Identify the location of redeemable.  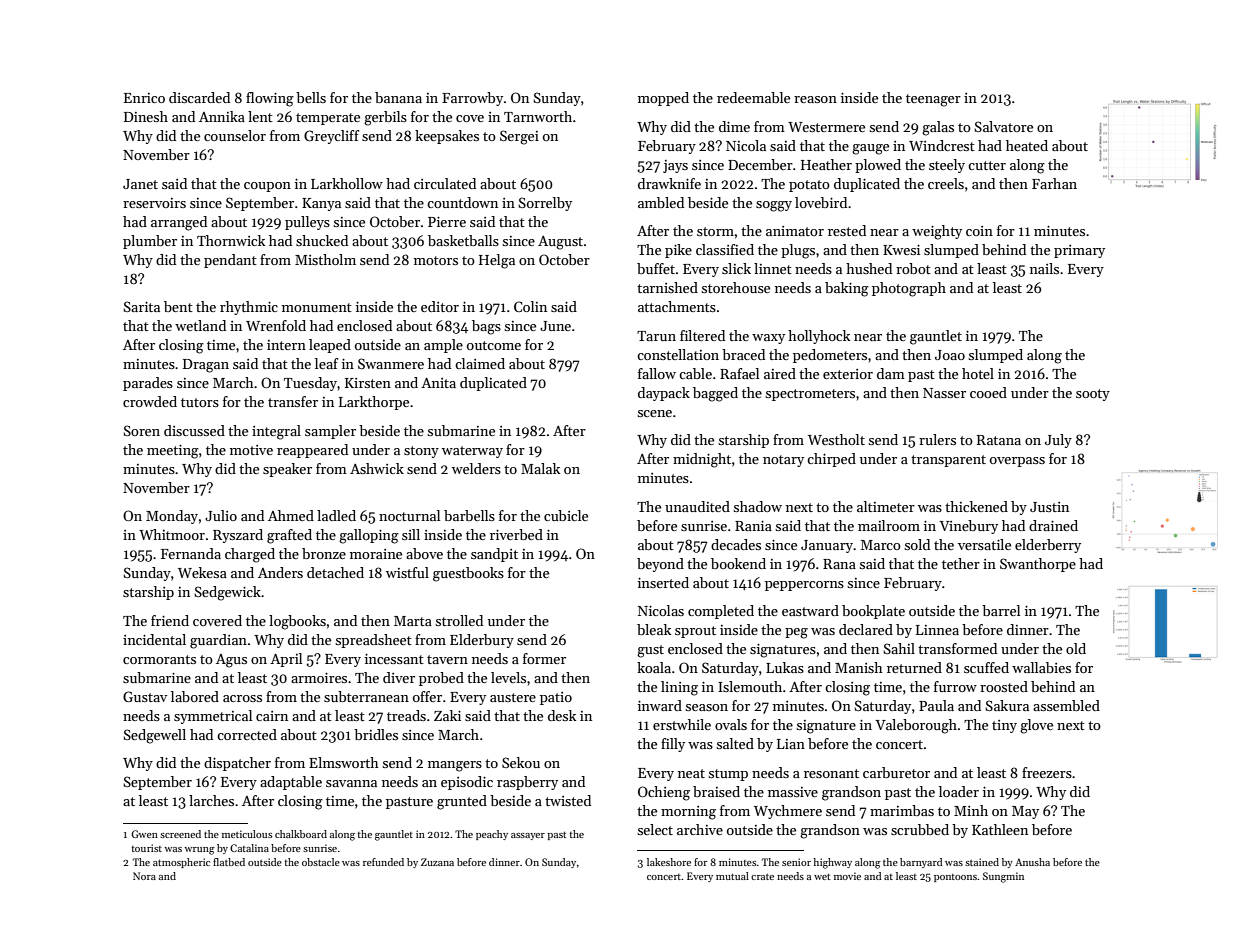
(753, 97).
